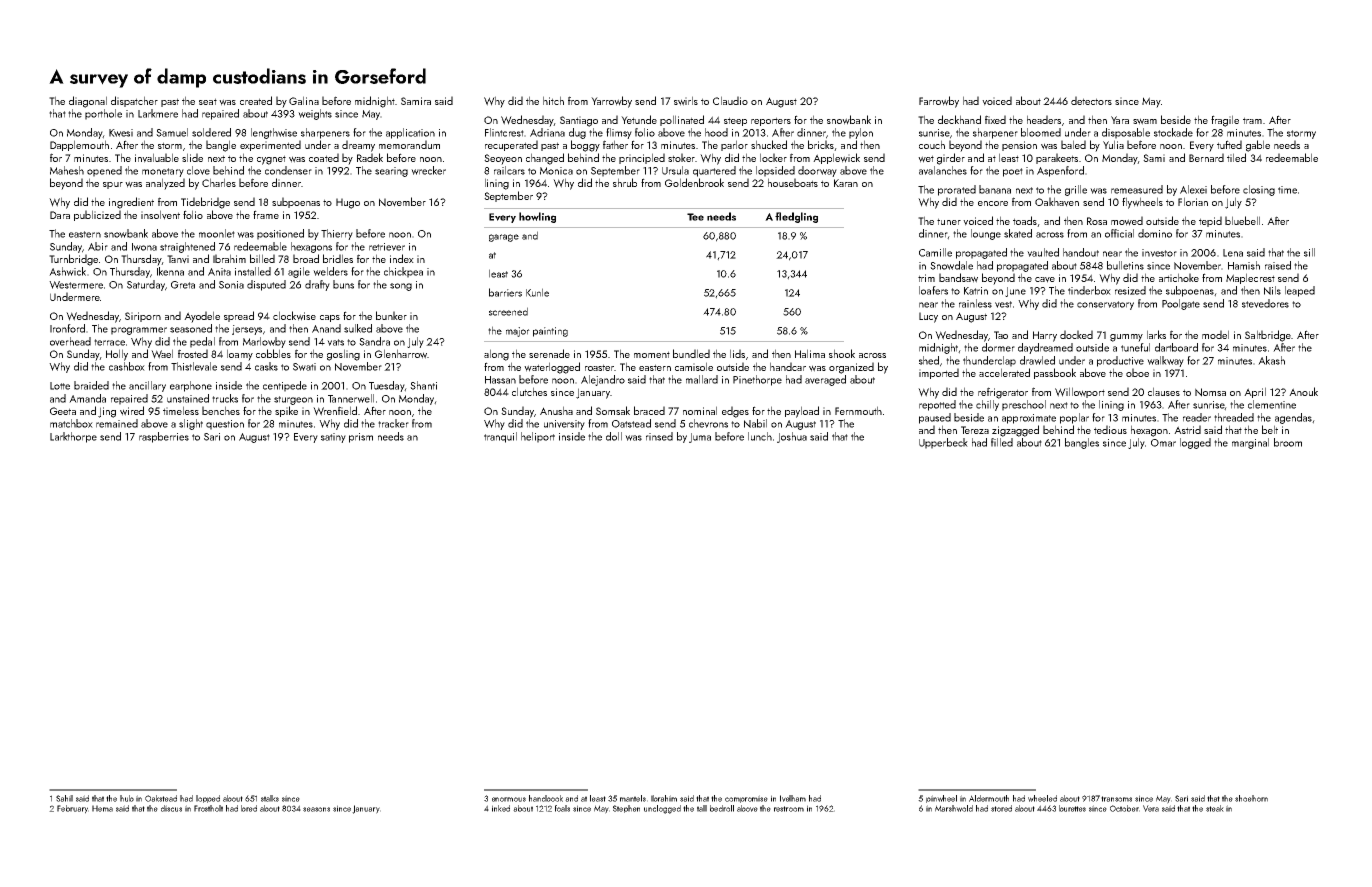 The image size is (1372, 887). I want to click on Upperbeck, so click(943, 443).
